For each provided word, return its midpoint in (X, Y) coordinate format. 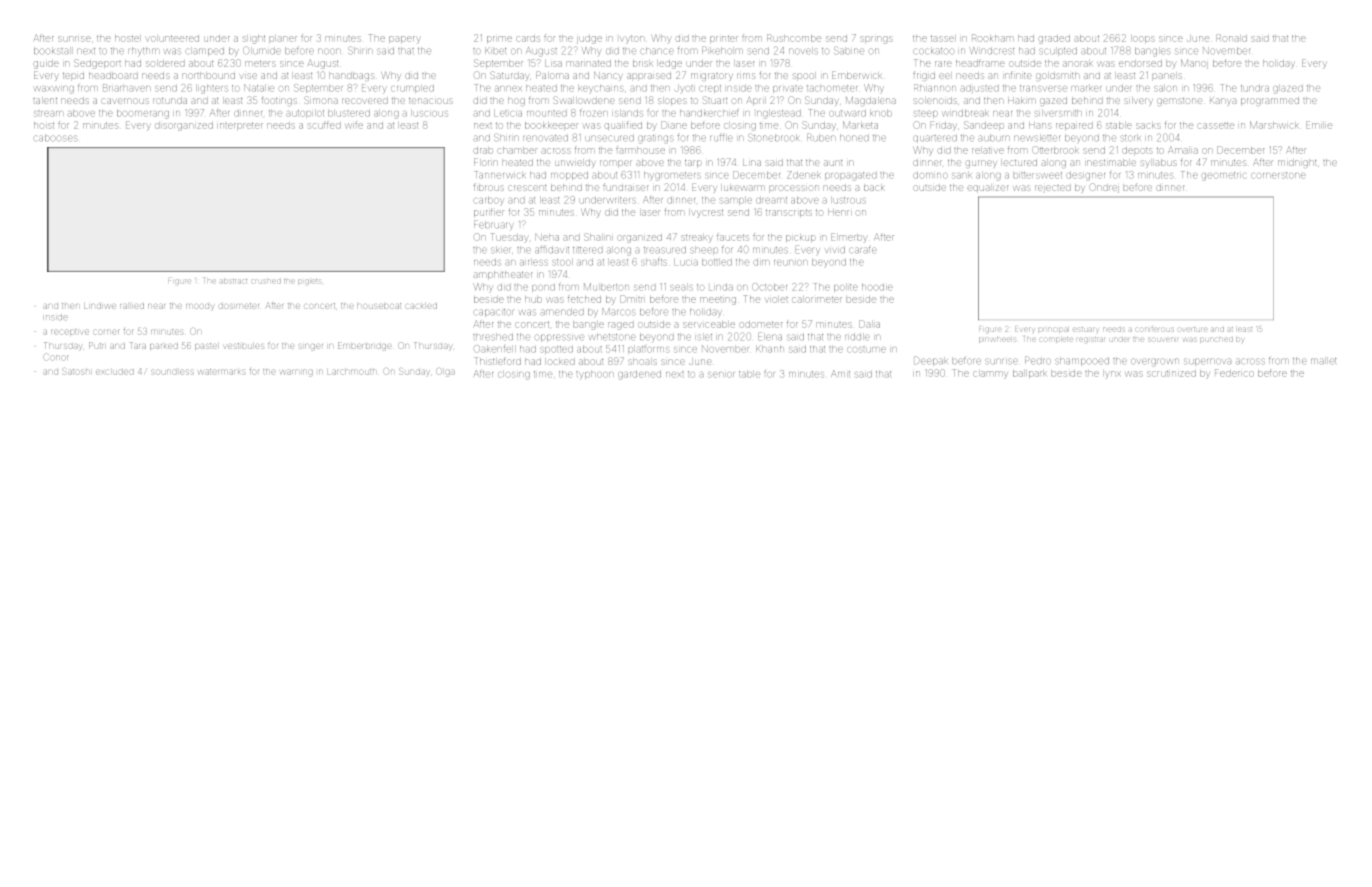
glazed (1288, 90)
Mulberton (606, 287)
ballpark (1030, 374)
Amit (840, 373)
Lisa (553, 63)
